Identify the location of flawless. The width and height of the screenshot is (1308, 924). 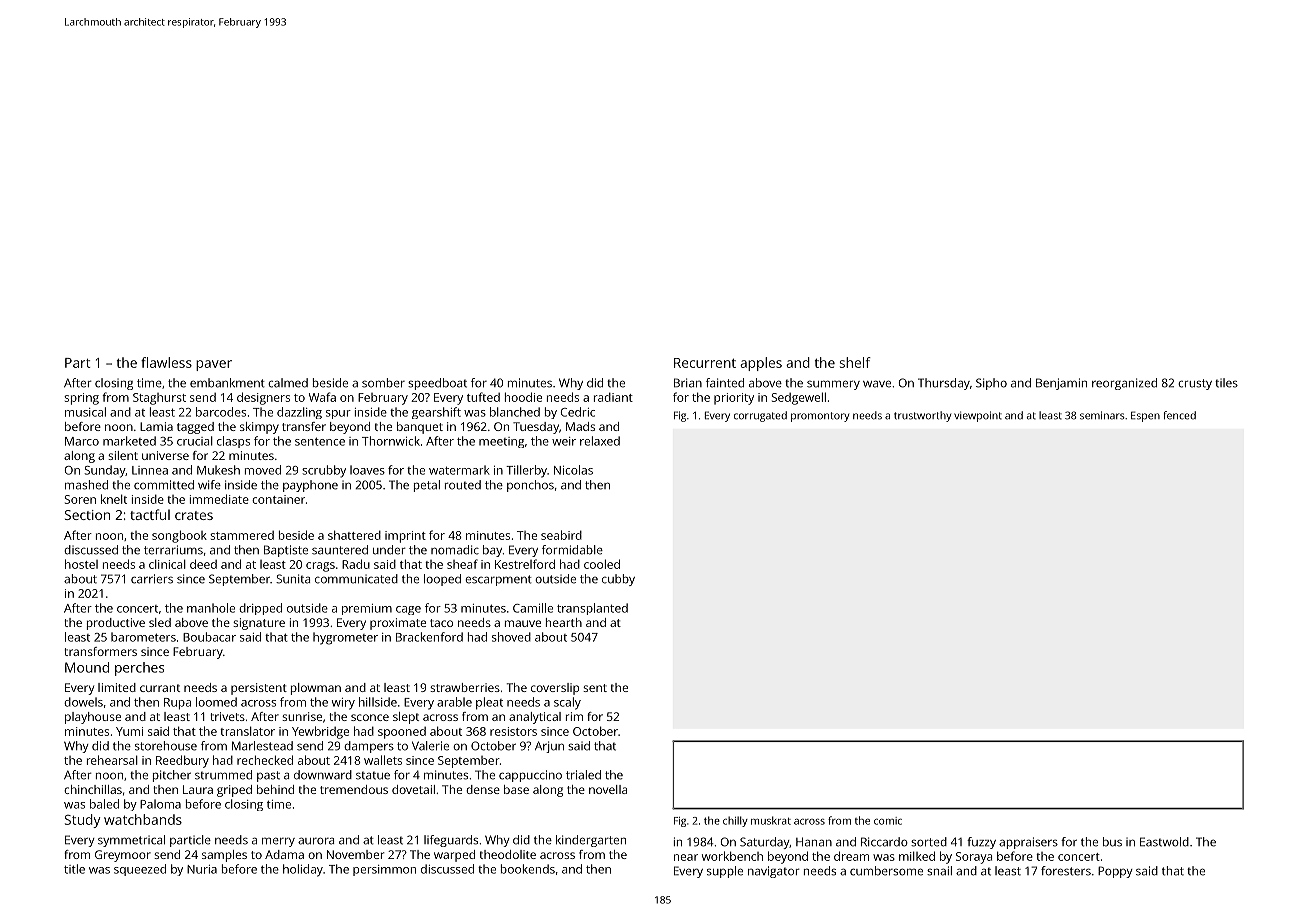
(166, 362).
